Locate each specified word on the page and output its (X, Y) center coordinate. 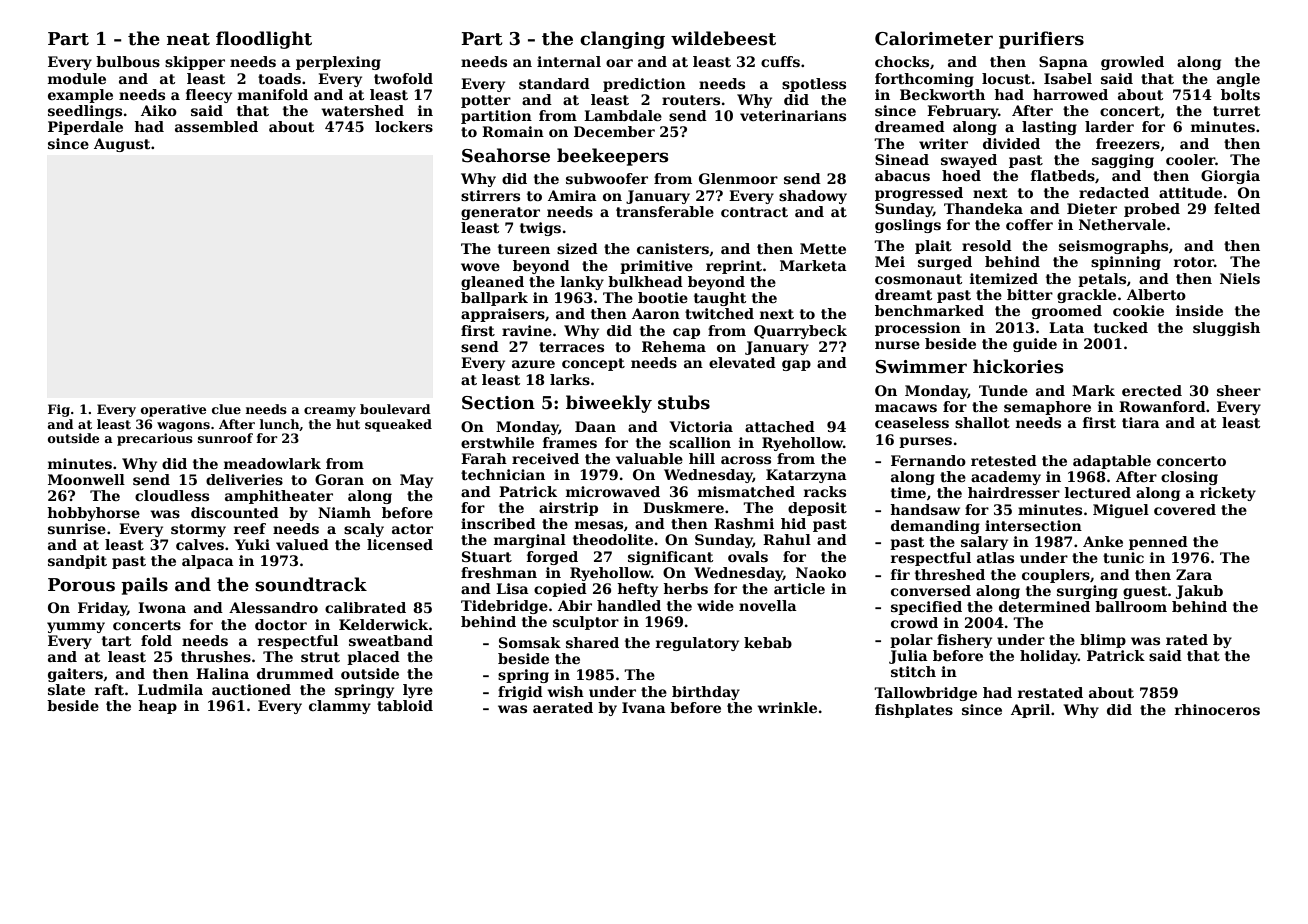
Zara (1194, 574)
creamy (330, 412)
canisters (673, 248)
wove (480, 267)
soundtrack (311, 584)
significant (670, 558)
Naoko (821, 572)
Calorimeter (934, 38)
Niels (1240, 278)
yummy (76, 627)
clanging (622, 40)
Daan (595, 426)
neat (188, 39)
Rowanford (1162, 406)
